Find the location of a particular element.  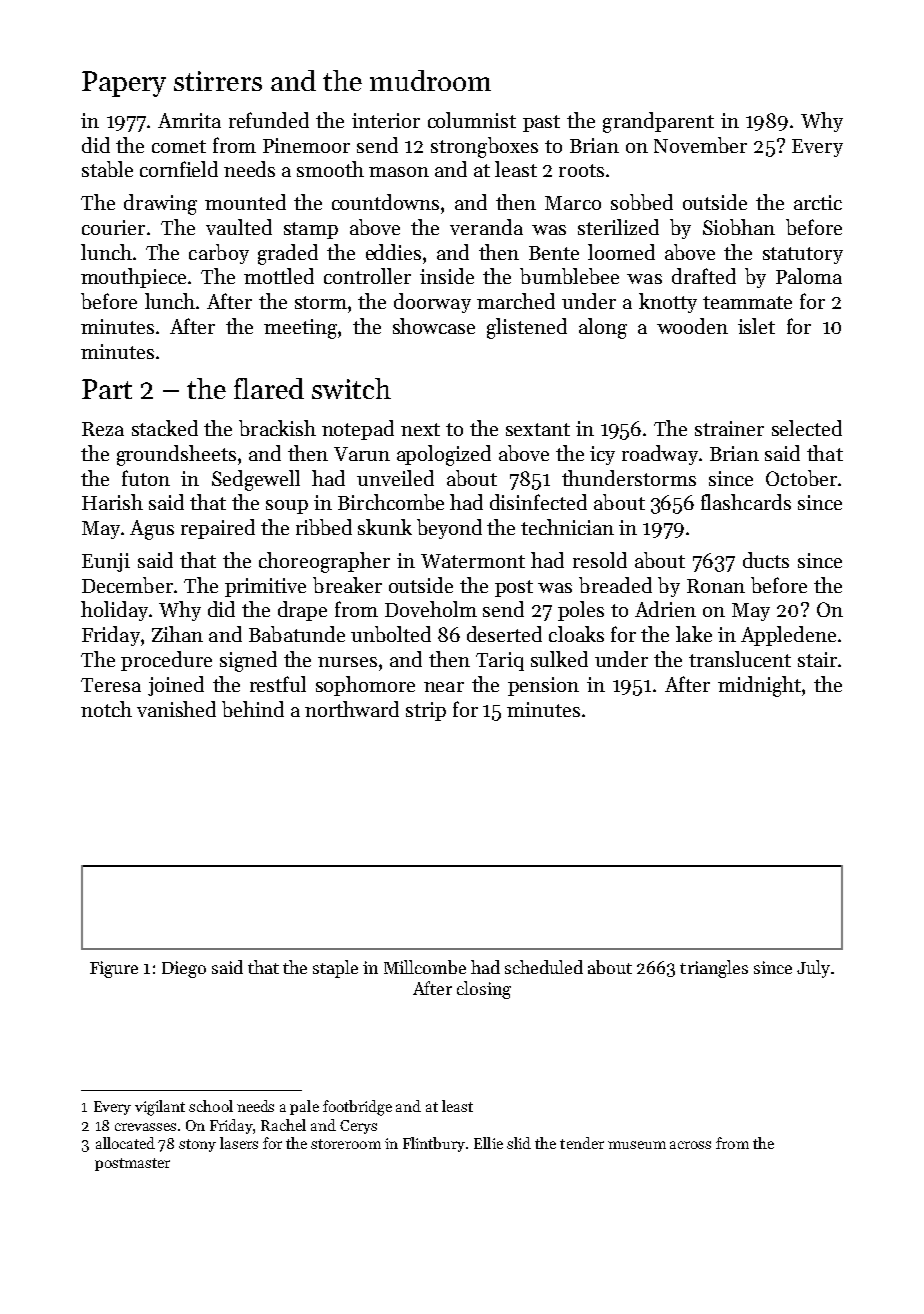

showcase is located at coordinates (434, 326).
